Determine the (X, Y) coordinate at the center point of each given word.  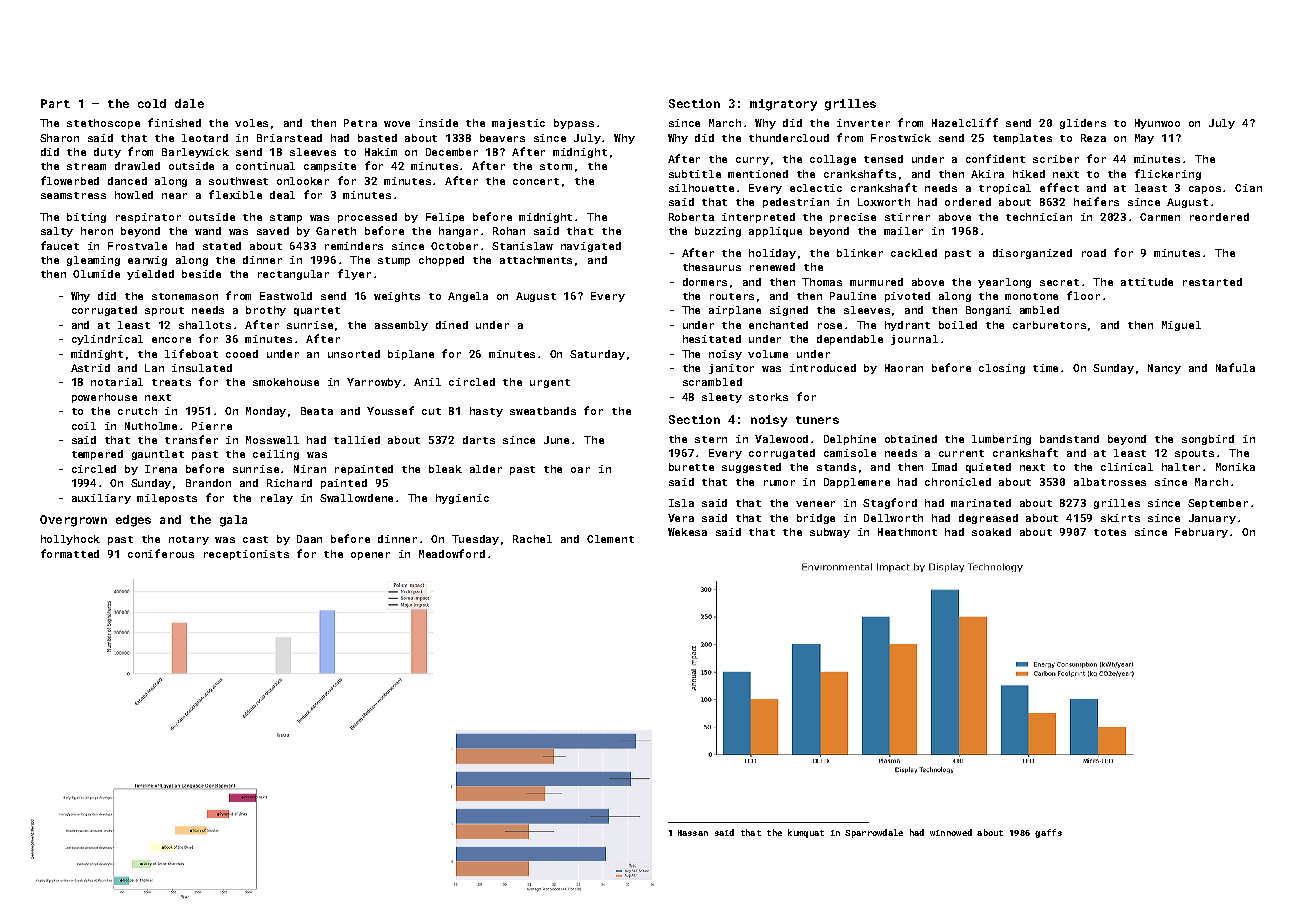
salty (57, 232)
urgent (550, 383)
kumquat (806, 833)
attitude (1147, 282)
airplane (735, 311)
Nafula (1235, 367)
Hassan (693, 833)
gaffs (1048, 833)
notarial (117, 382)
